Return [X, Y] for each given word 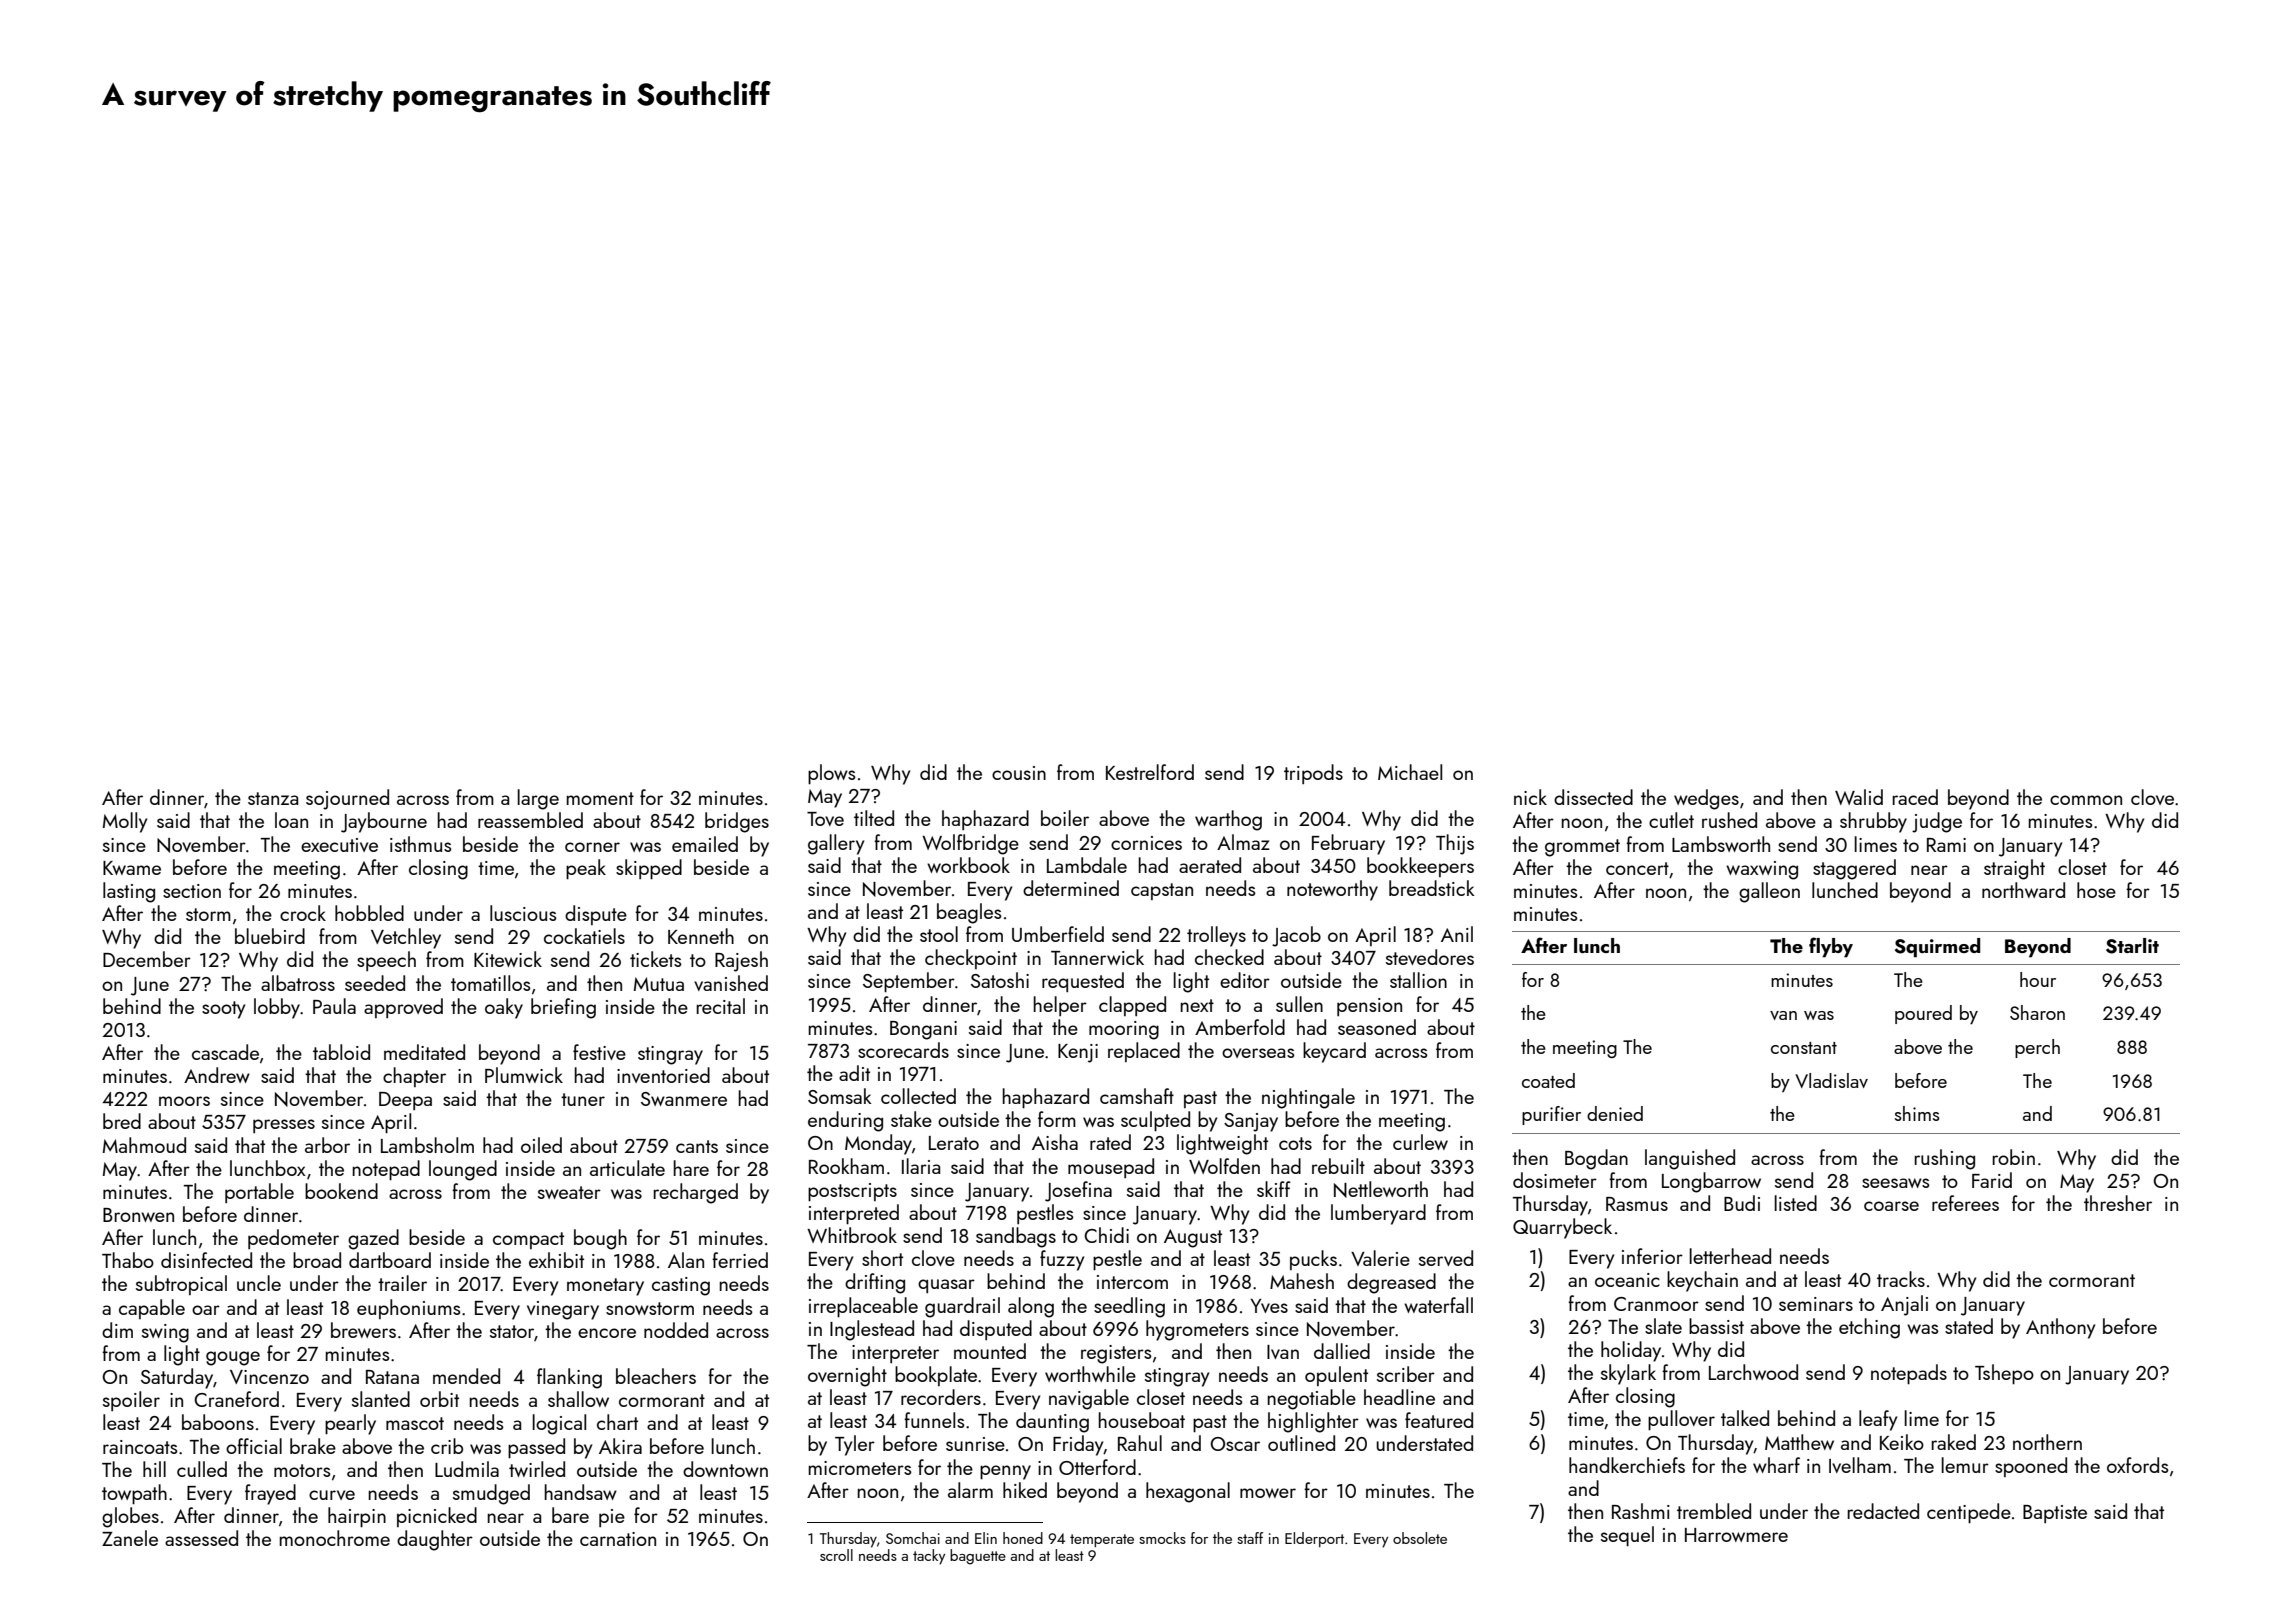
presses [284, 1126]
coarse [1891, 1206]
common [2086, 800]
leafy [1878, 1420]
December [147, 959]
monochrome [334, 1538]
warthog [1228, 820]
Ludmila [467, 1469]
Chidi [1106, 1235]
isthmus [421, 844]
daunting [1052, 1422]
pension [1369, 1007]
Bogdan [1596, 1159]
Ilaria [921, 1166]
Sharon [2037, 1012]
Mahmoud [144, 1145]
